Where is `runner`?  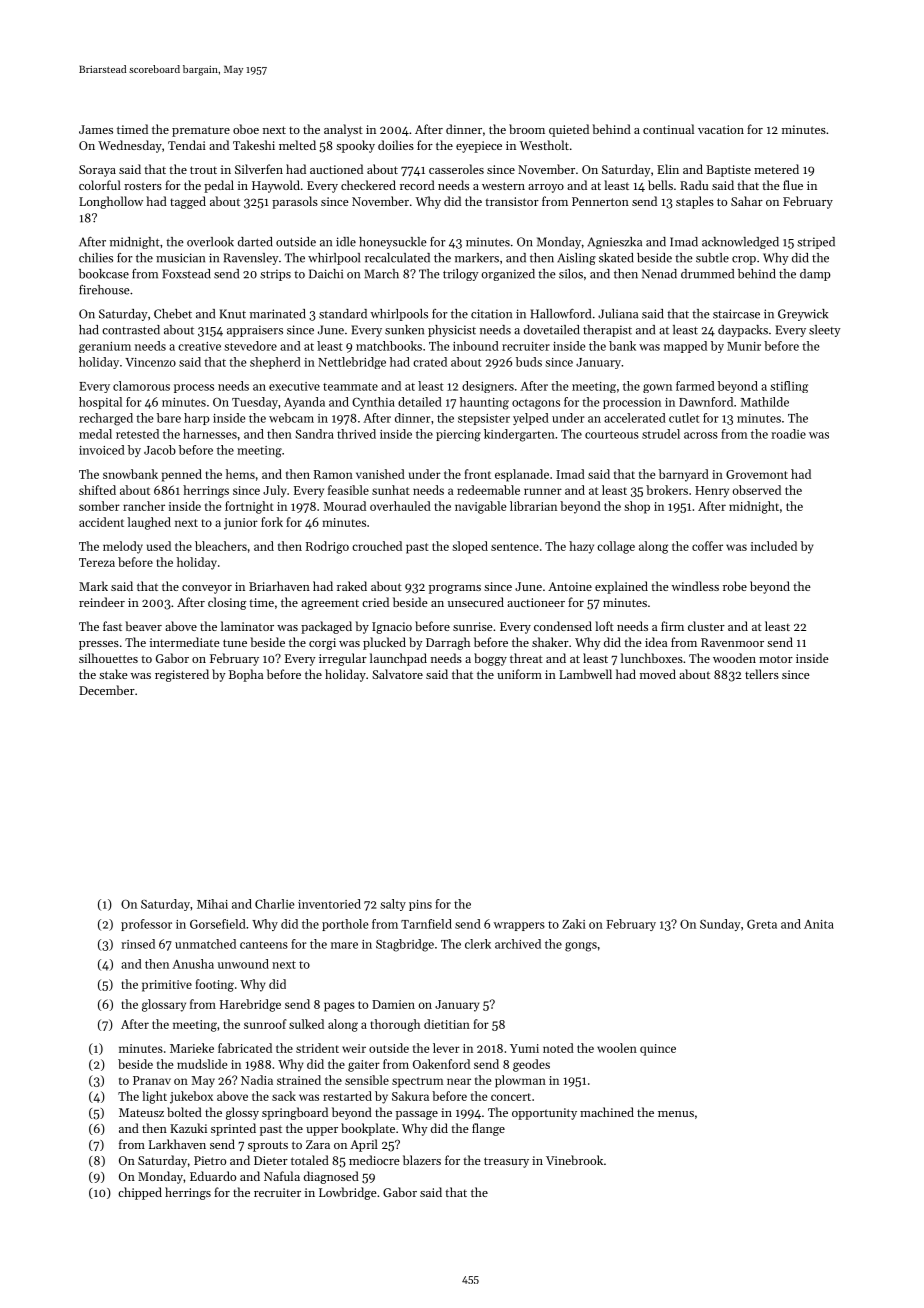
runner is located at coordinates (543, 491).
